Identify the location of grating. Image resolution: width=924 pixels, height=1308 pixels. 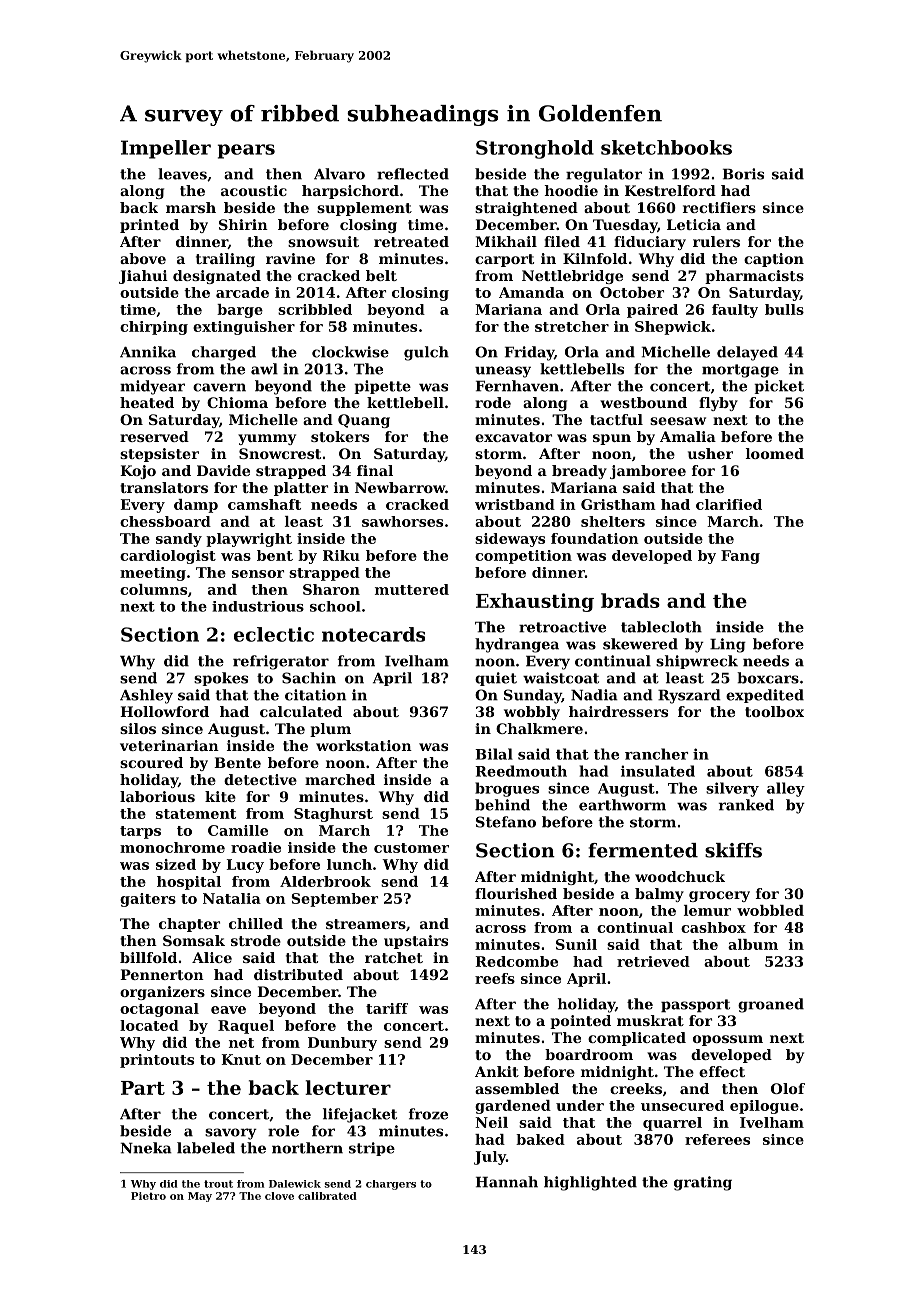
(703, 1183).
